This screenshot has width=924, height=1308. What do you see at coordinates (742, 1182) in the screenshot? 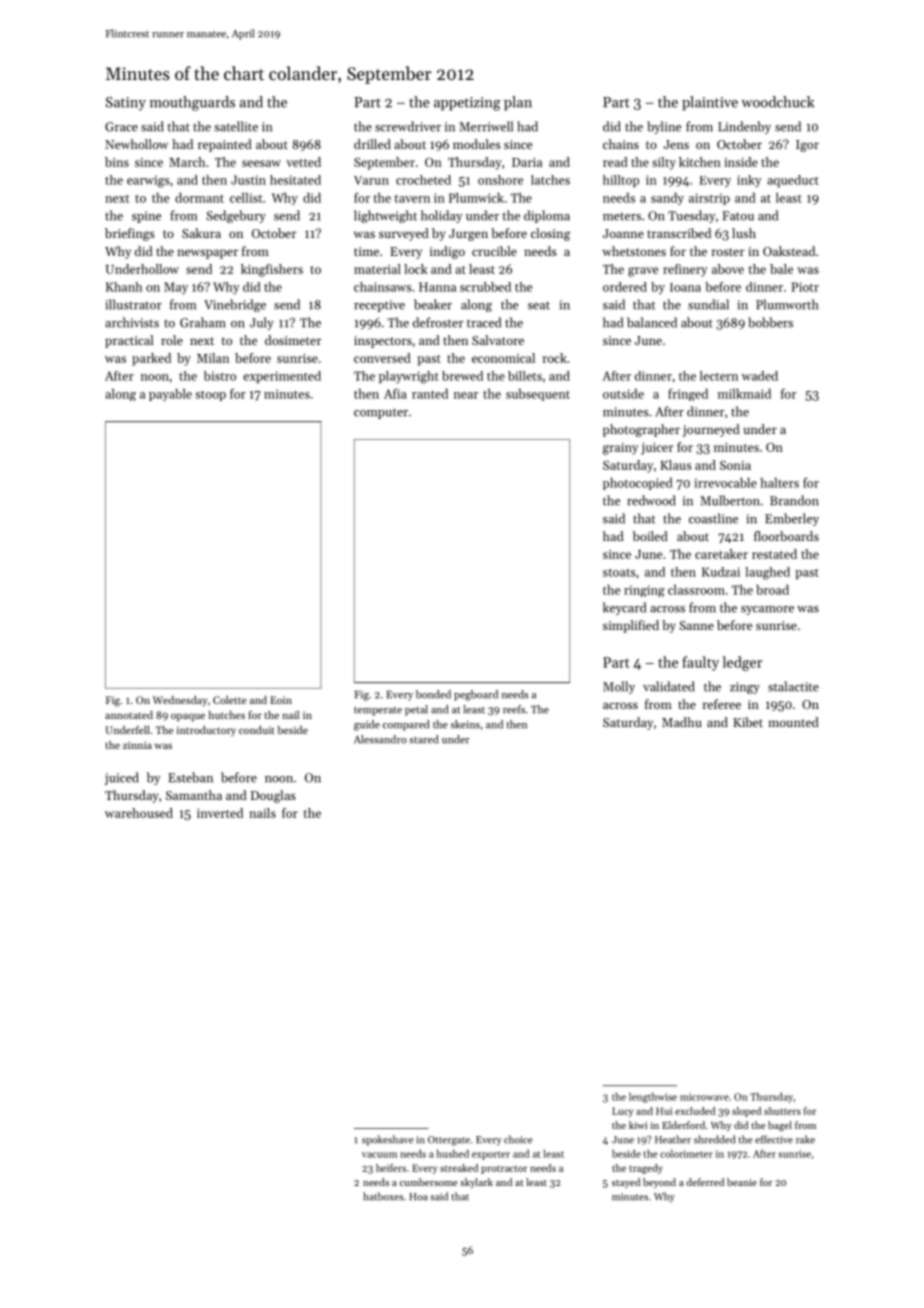
I see `beanie` at bounding box center [742, 1182].
